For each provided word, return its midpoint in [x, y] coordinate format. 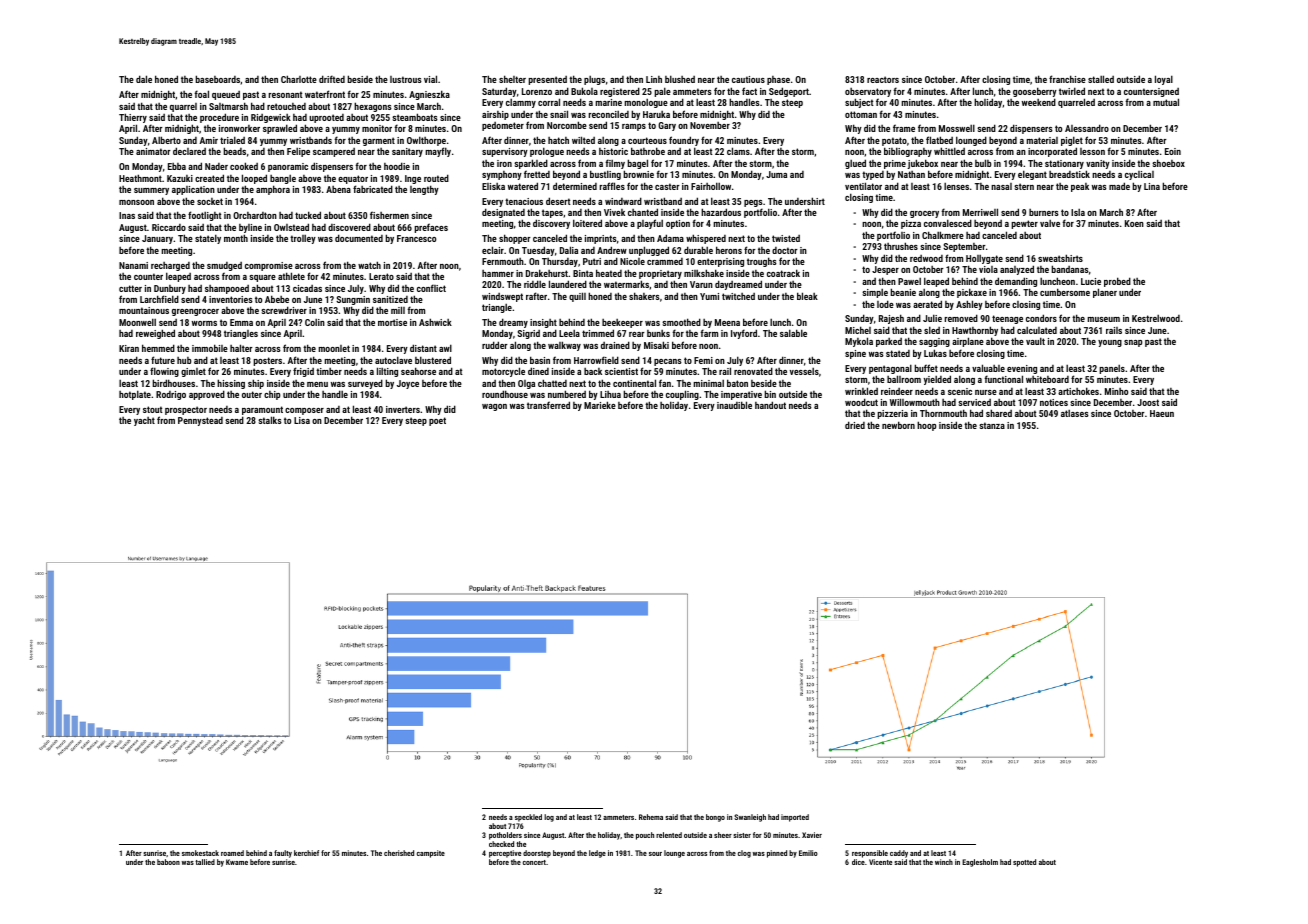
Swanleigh [750, 818]
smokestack [200, 853]
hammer [498, 273]
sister [742, 835]
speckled [528, 818]
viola [988, 269]
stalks [270, 420]
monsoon [136, 202]
